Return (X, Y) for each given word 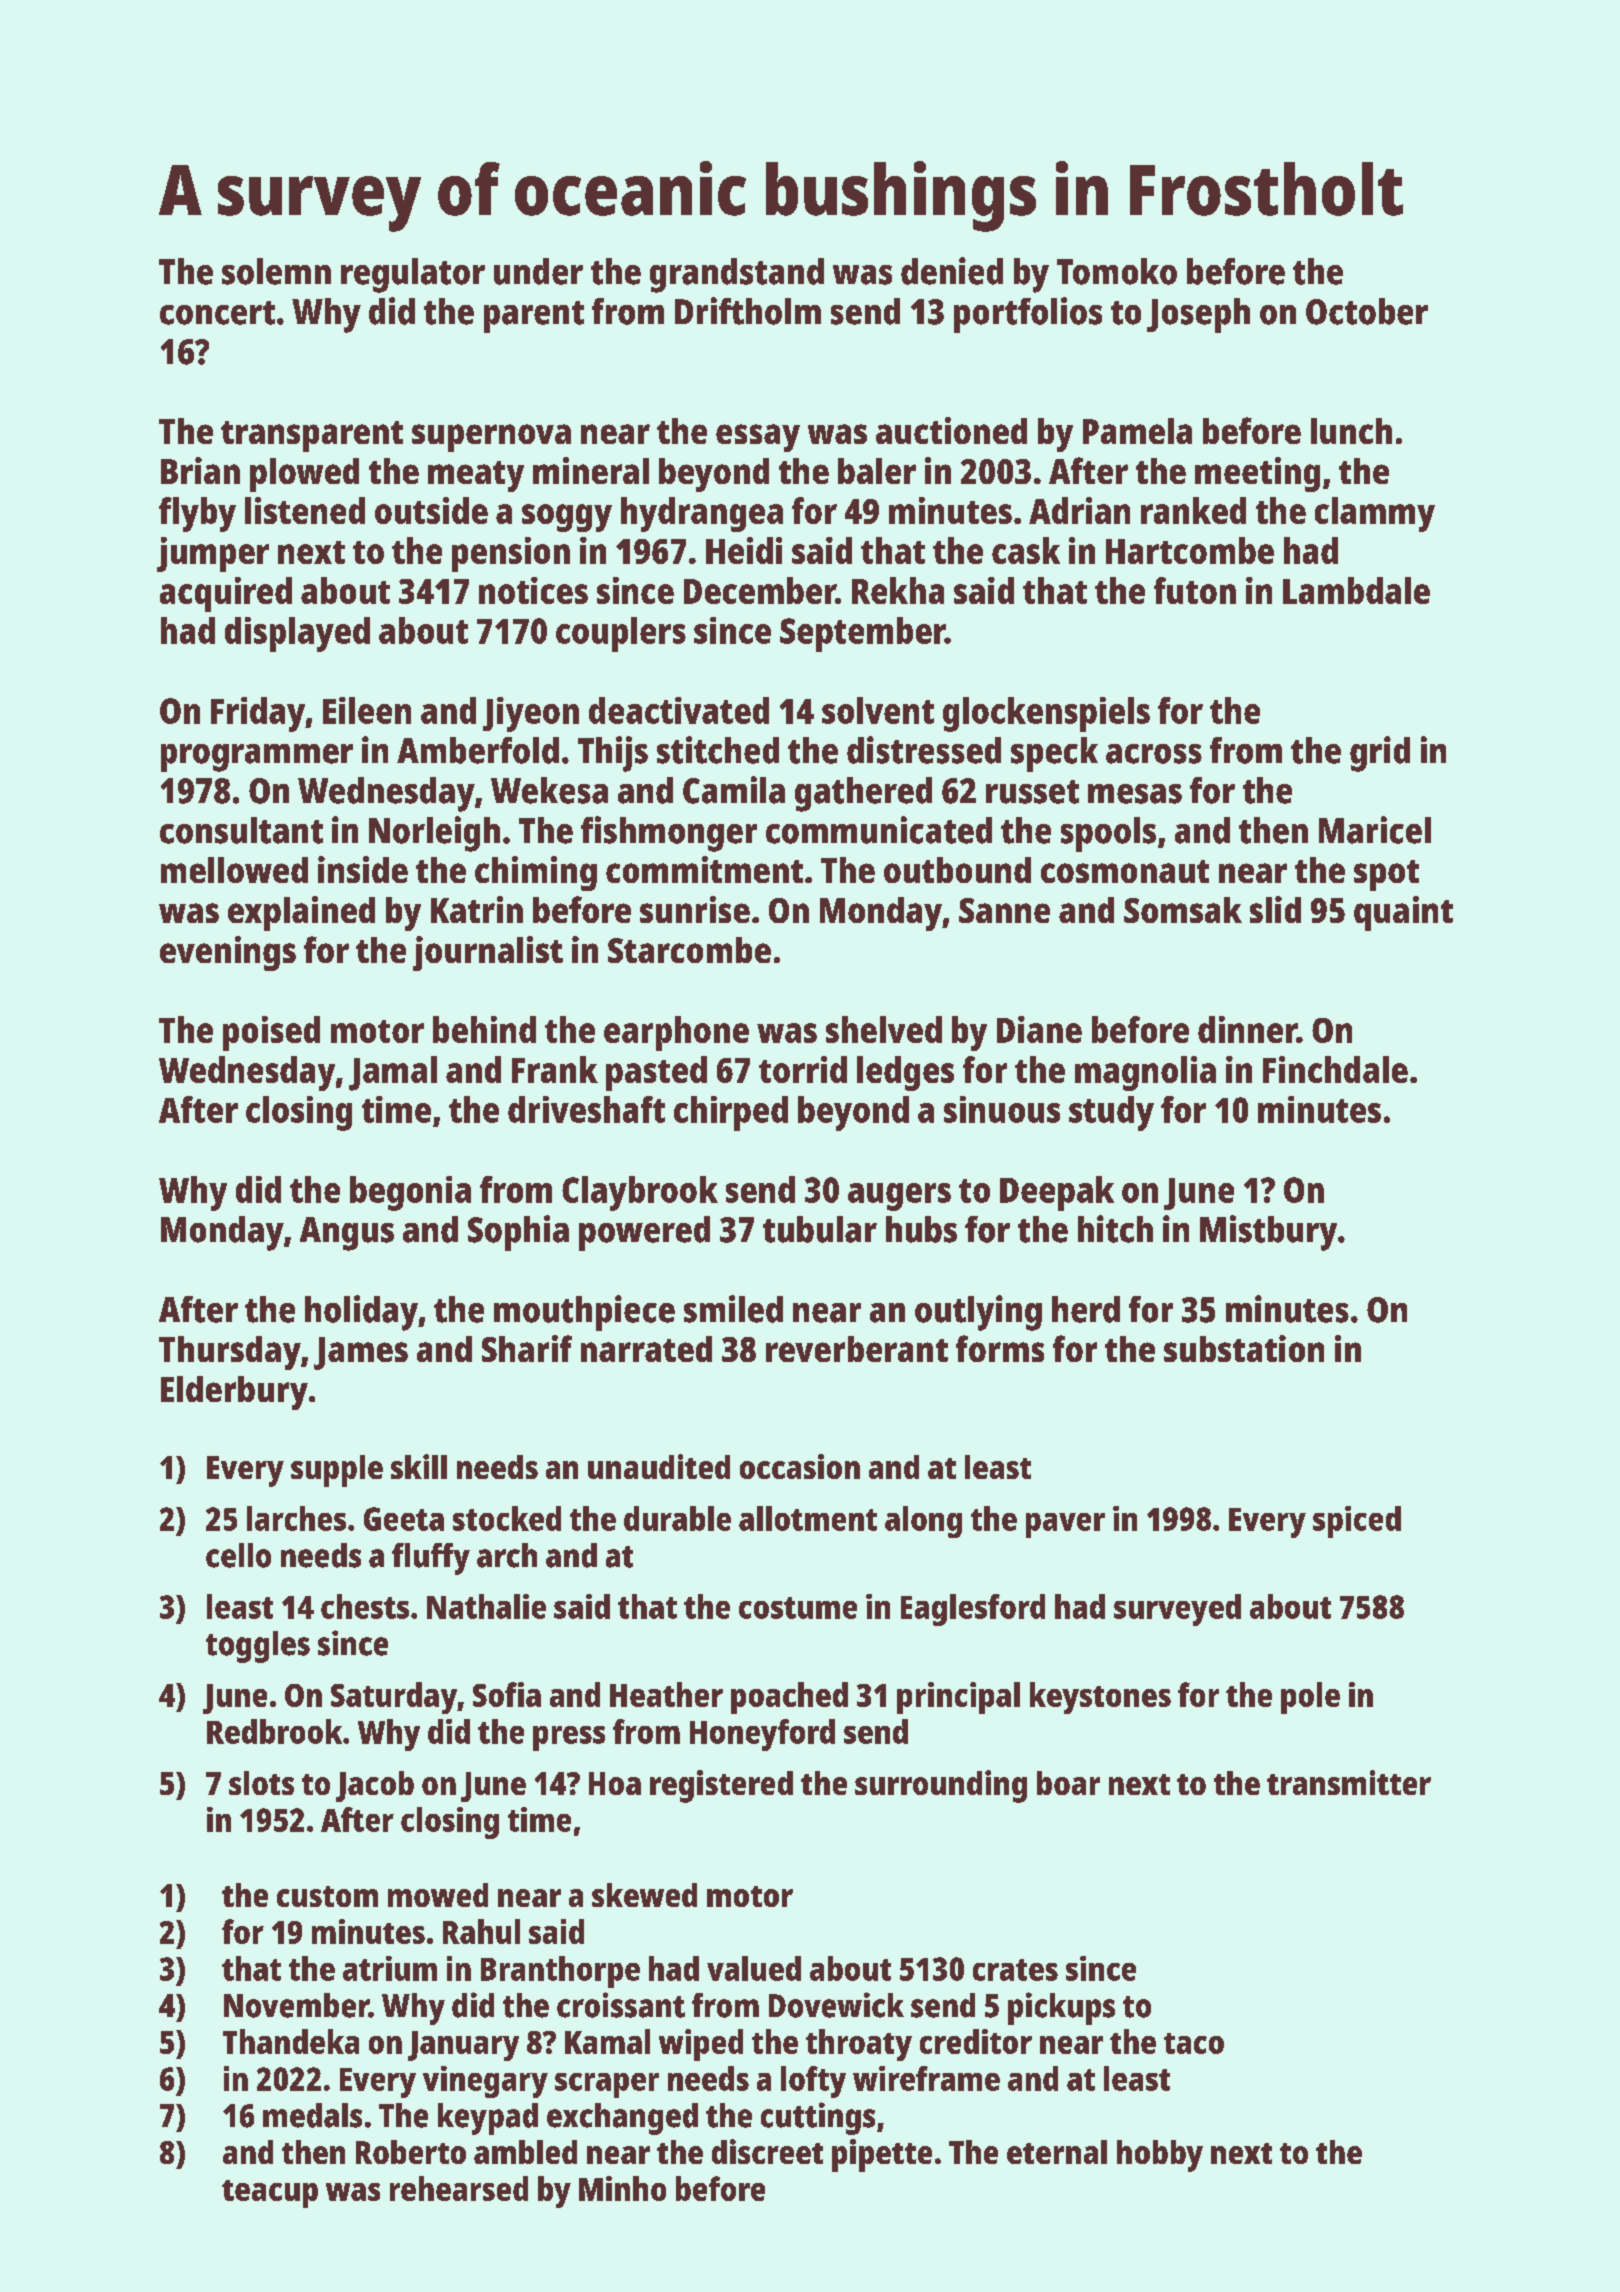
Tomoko (1117, 271)
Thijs (613, 754)
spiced (1357, 1522)
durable (677, 1518)
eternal (1057, 2152)
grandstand (737, 275)
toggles (258, 1647)
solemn (276, 271)
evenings (228, 953)
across (1154, 754)
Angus (347, 1234)
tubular (820, 1229)
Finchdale (1335, 1069)
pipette (882, 2155)
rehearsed (459, 2188)
